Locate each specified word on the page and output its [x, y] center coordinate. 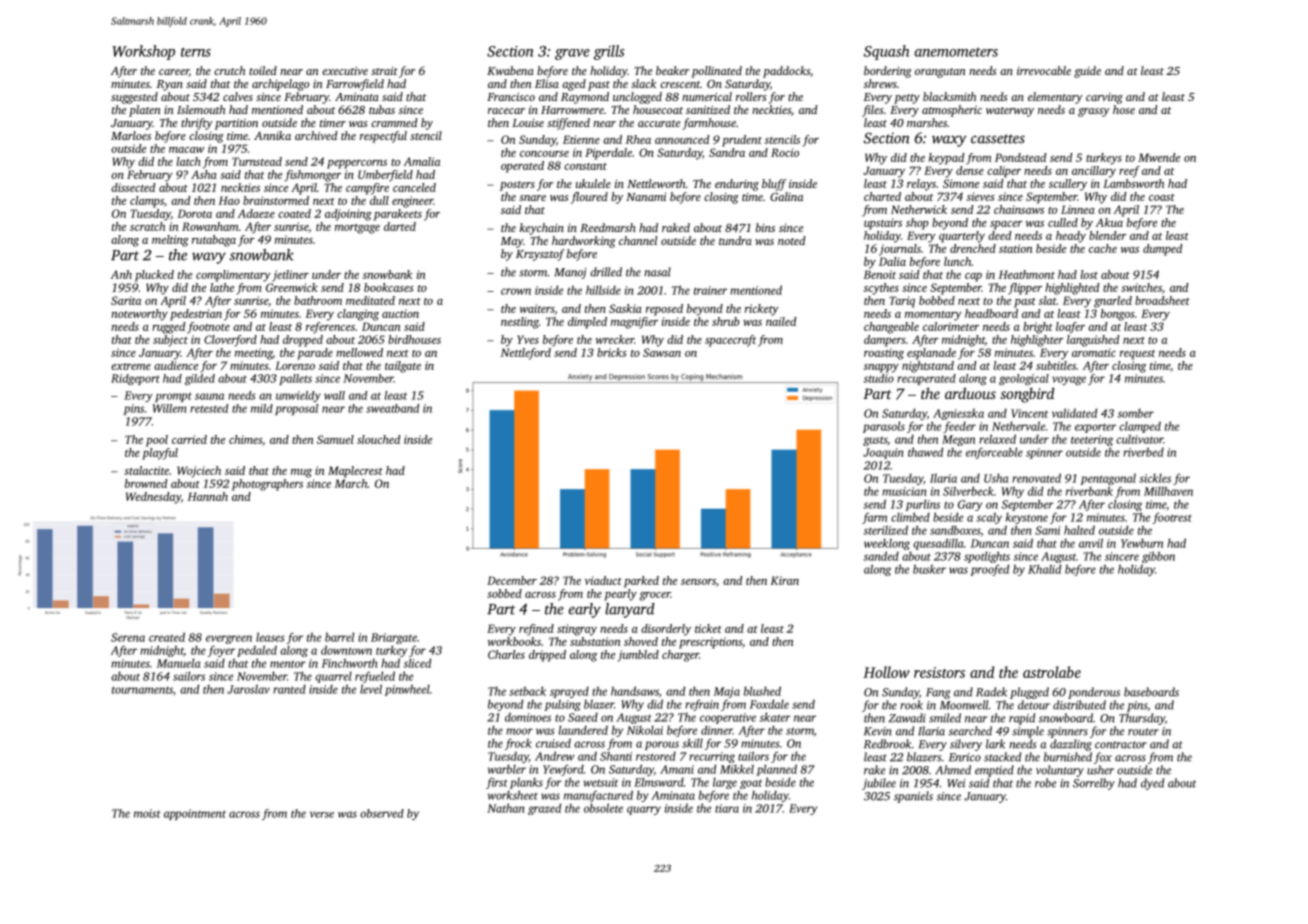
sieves [981, 196]
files [872, 111]
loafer [1070, 328]
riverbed [1143, 452]
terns [196, 52]
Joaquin [883, 453]
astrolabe [1052, 672]
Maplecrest [355, 472]
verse [322, 814]
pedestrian [196, 315]
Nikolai [645, 730]
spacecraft [730, 341]
